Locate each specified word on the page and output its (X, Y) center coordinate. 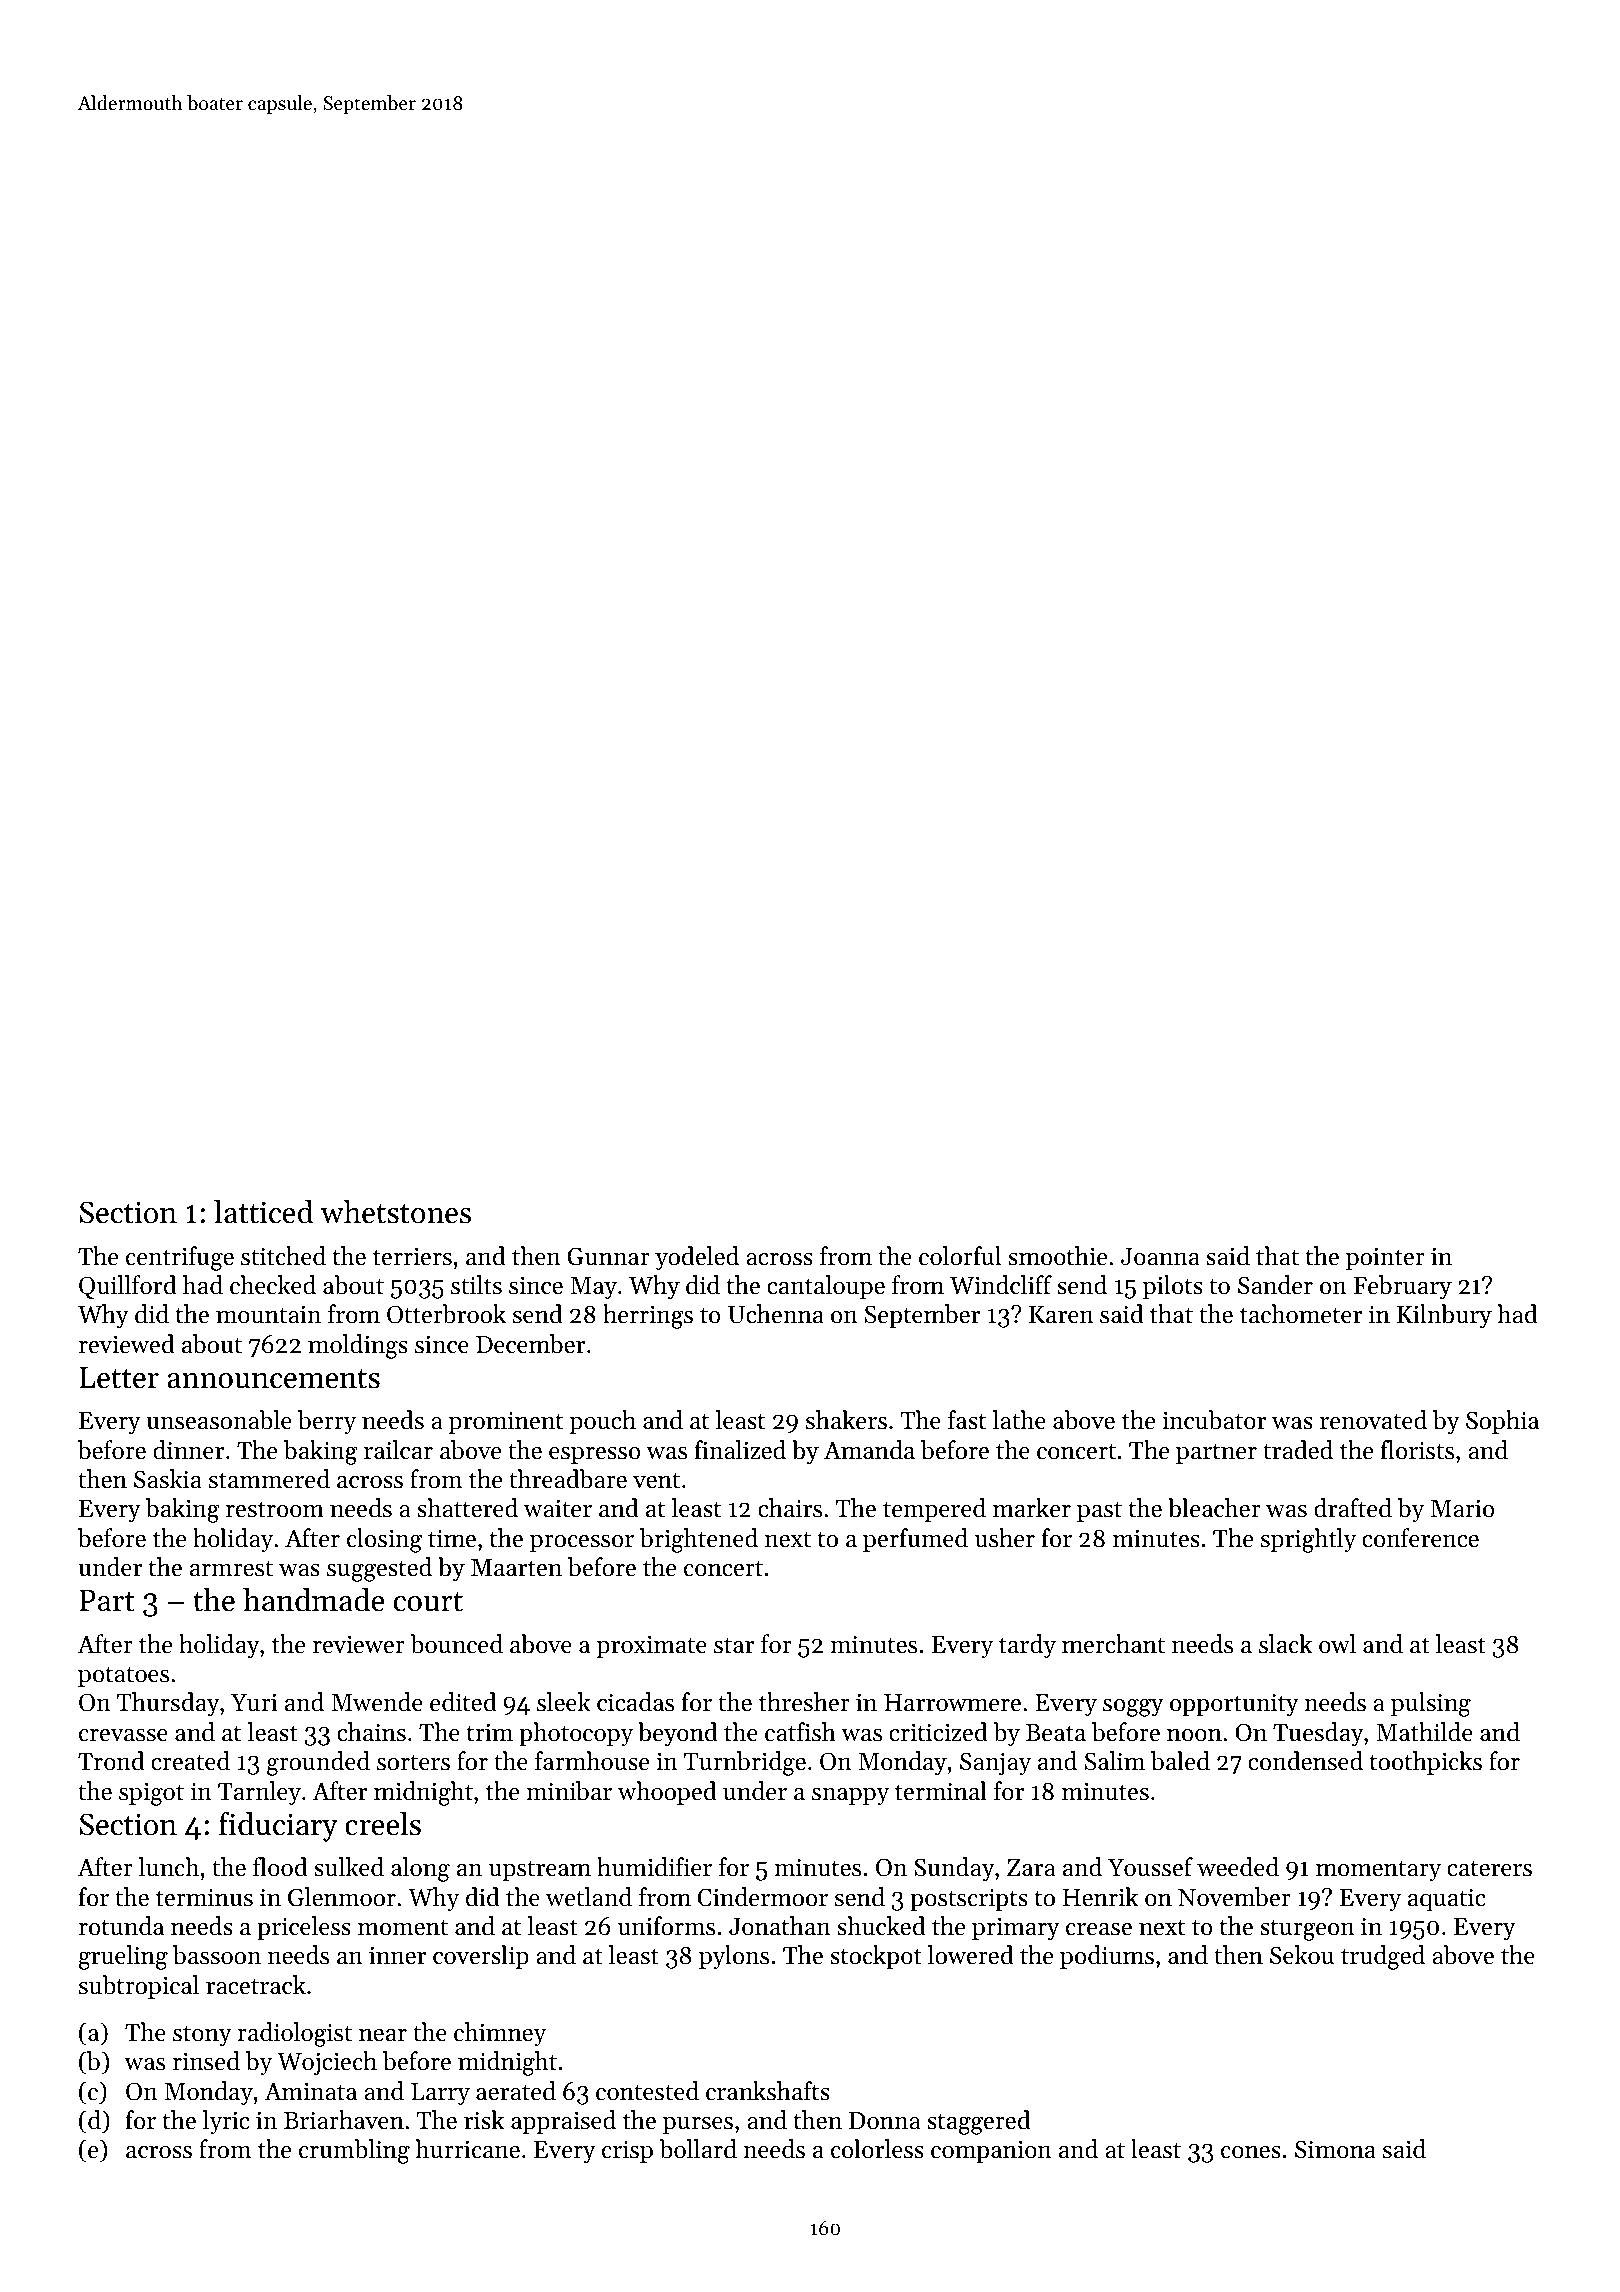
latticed (264, 1212)
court (428, 1602)
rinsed (206, 2061)
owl (1337, 1644)
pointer (1385, 1258)
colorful (960, 1256)
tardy (1027, 1646)
